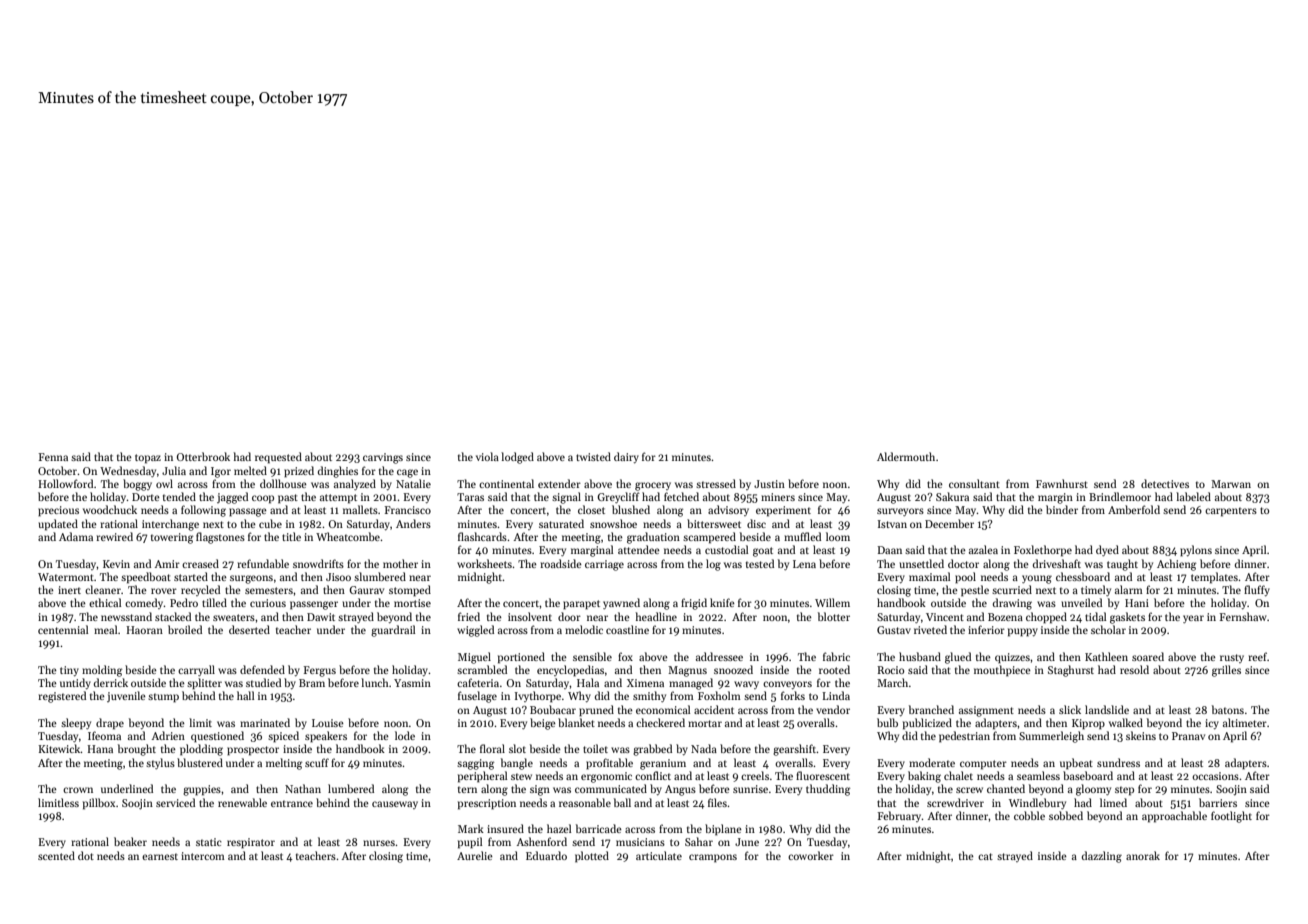 The image size is (1308, 924). What do you see at coordinates (201, 750) in the image?
I see `plodding` at bounding box center [201, 750].
